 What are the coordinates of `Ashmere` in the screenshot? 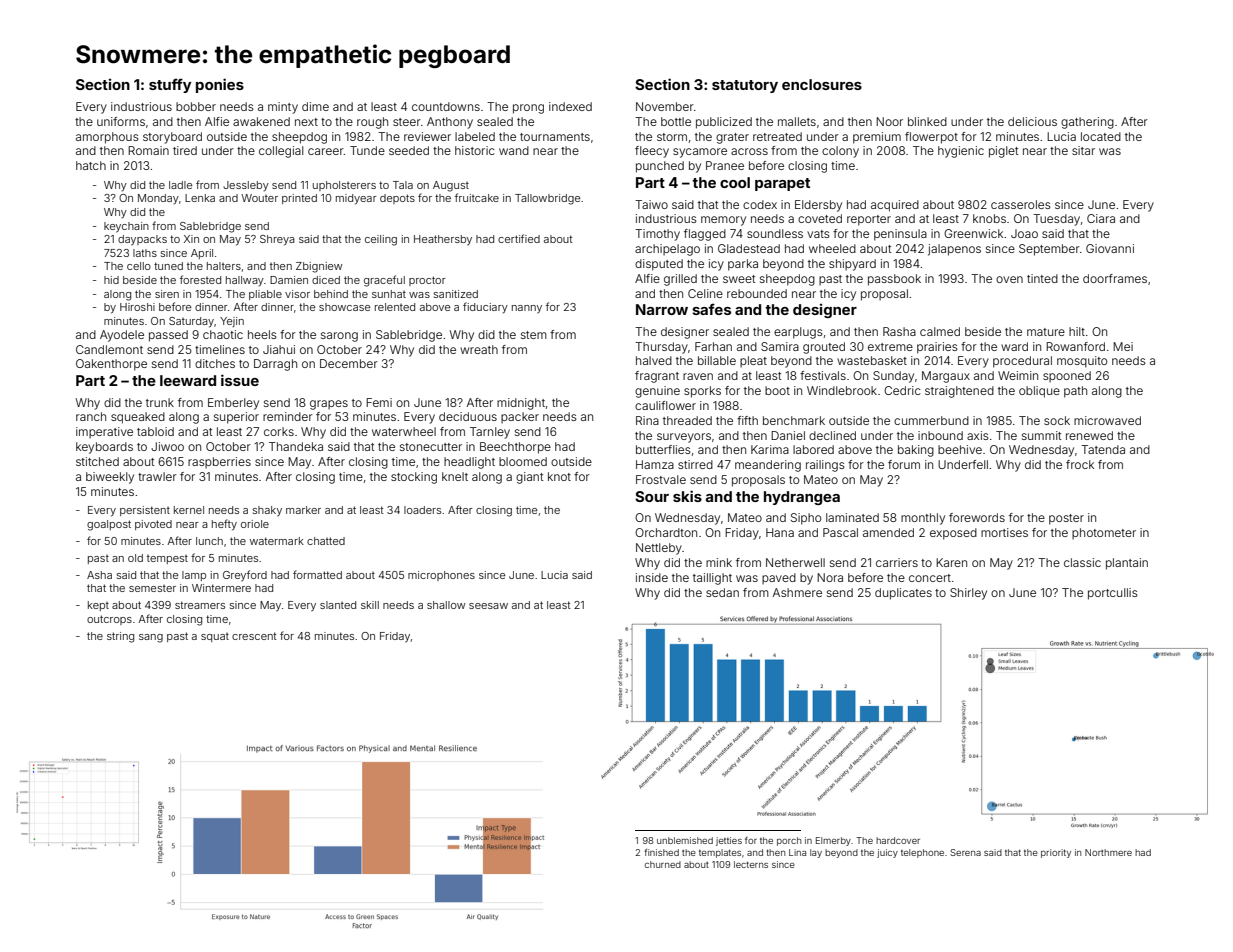 It's located at (797, 592).
